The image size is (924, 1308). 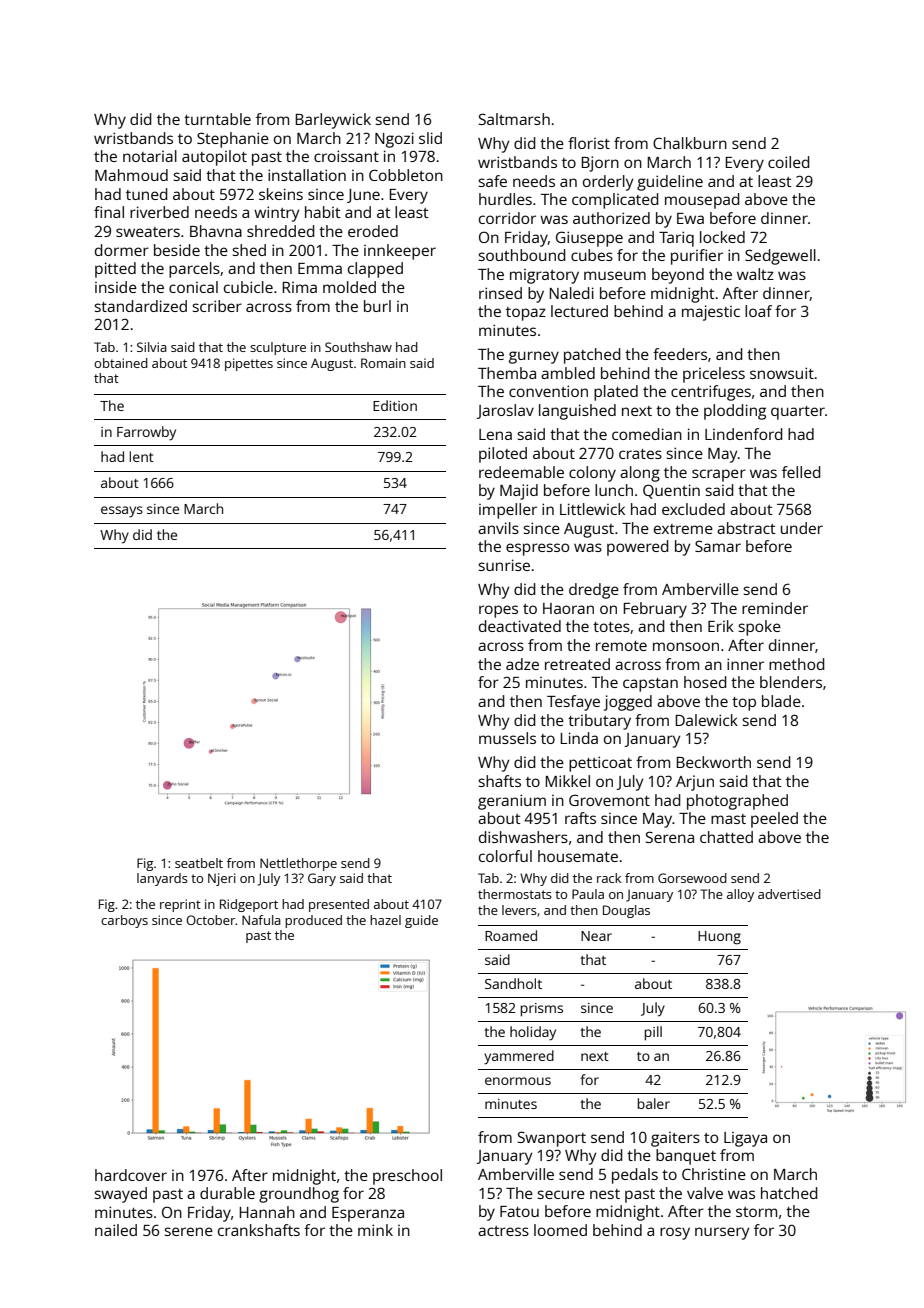 What do you see at coordinates (503, 1231) in the screenshot?
I see `actress` at bounding box center [503, 1231].
